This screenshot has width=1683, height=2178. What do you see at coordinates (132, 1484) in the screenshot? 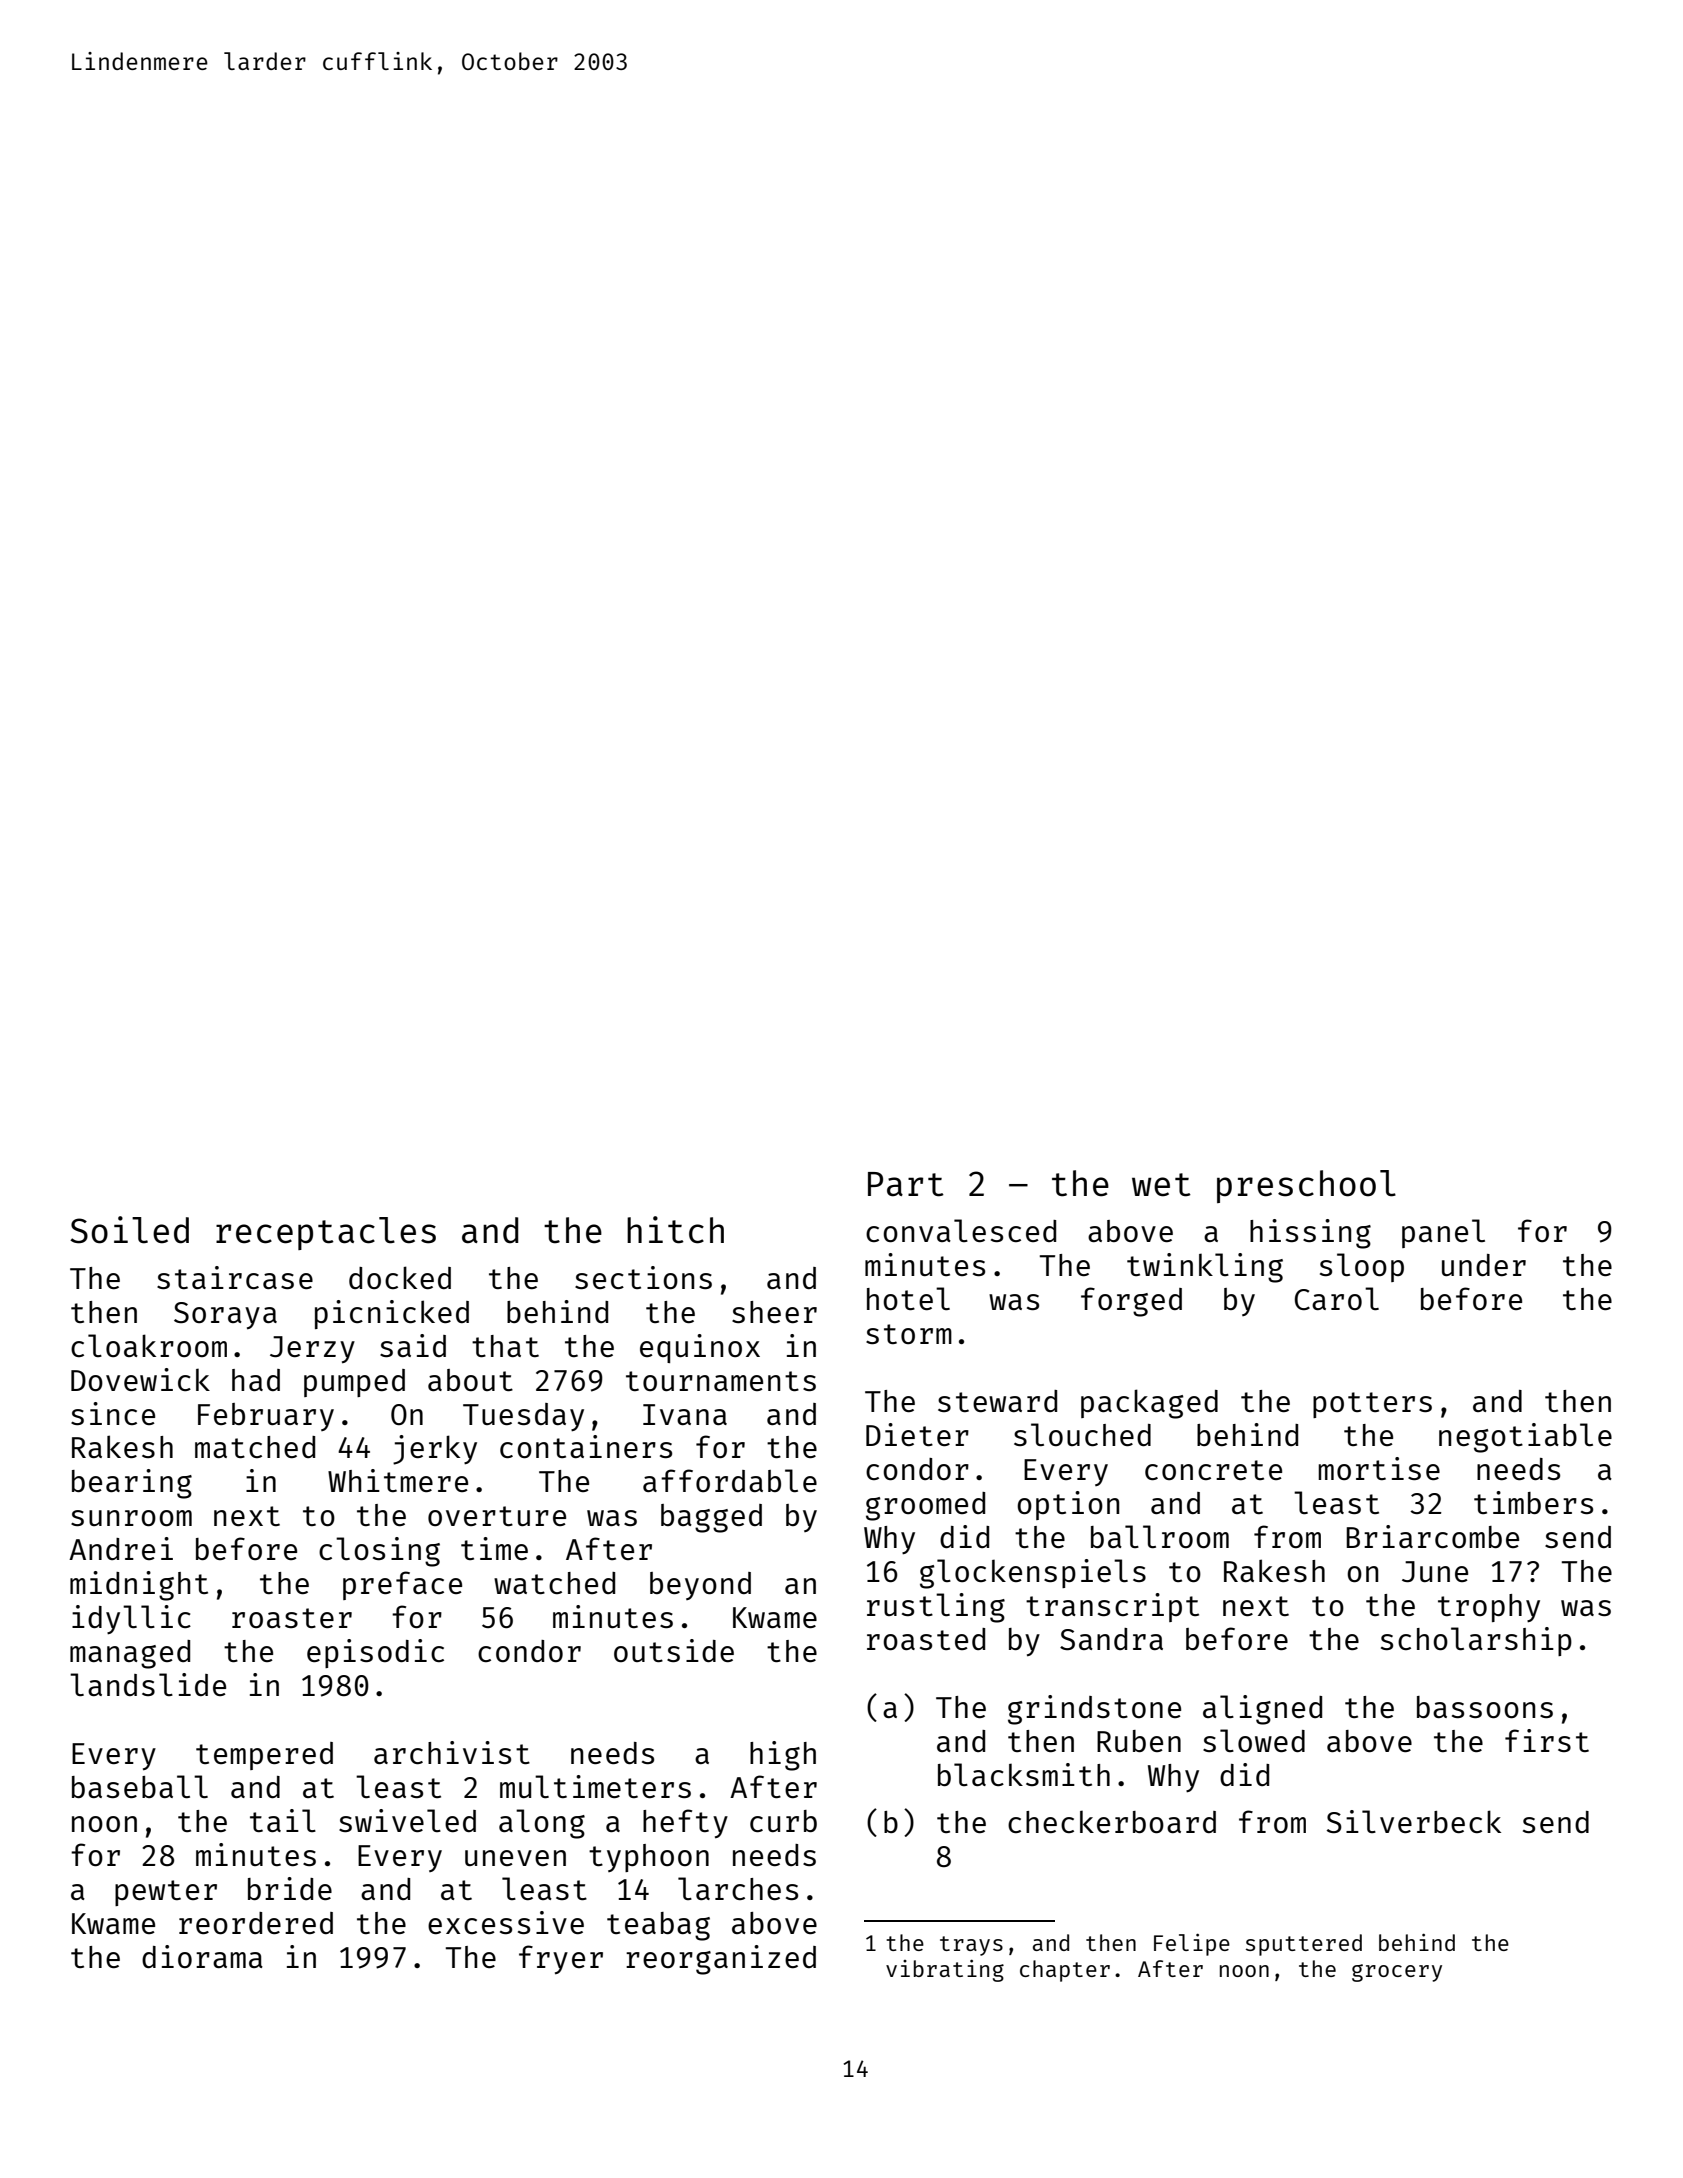
I see `bearing` at bounding box center [132, 1484].
